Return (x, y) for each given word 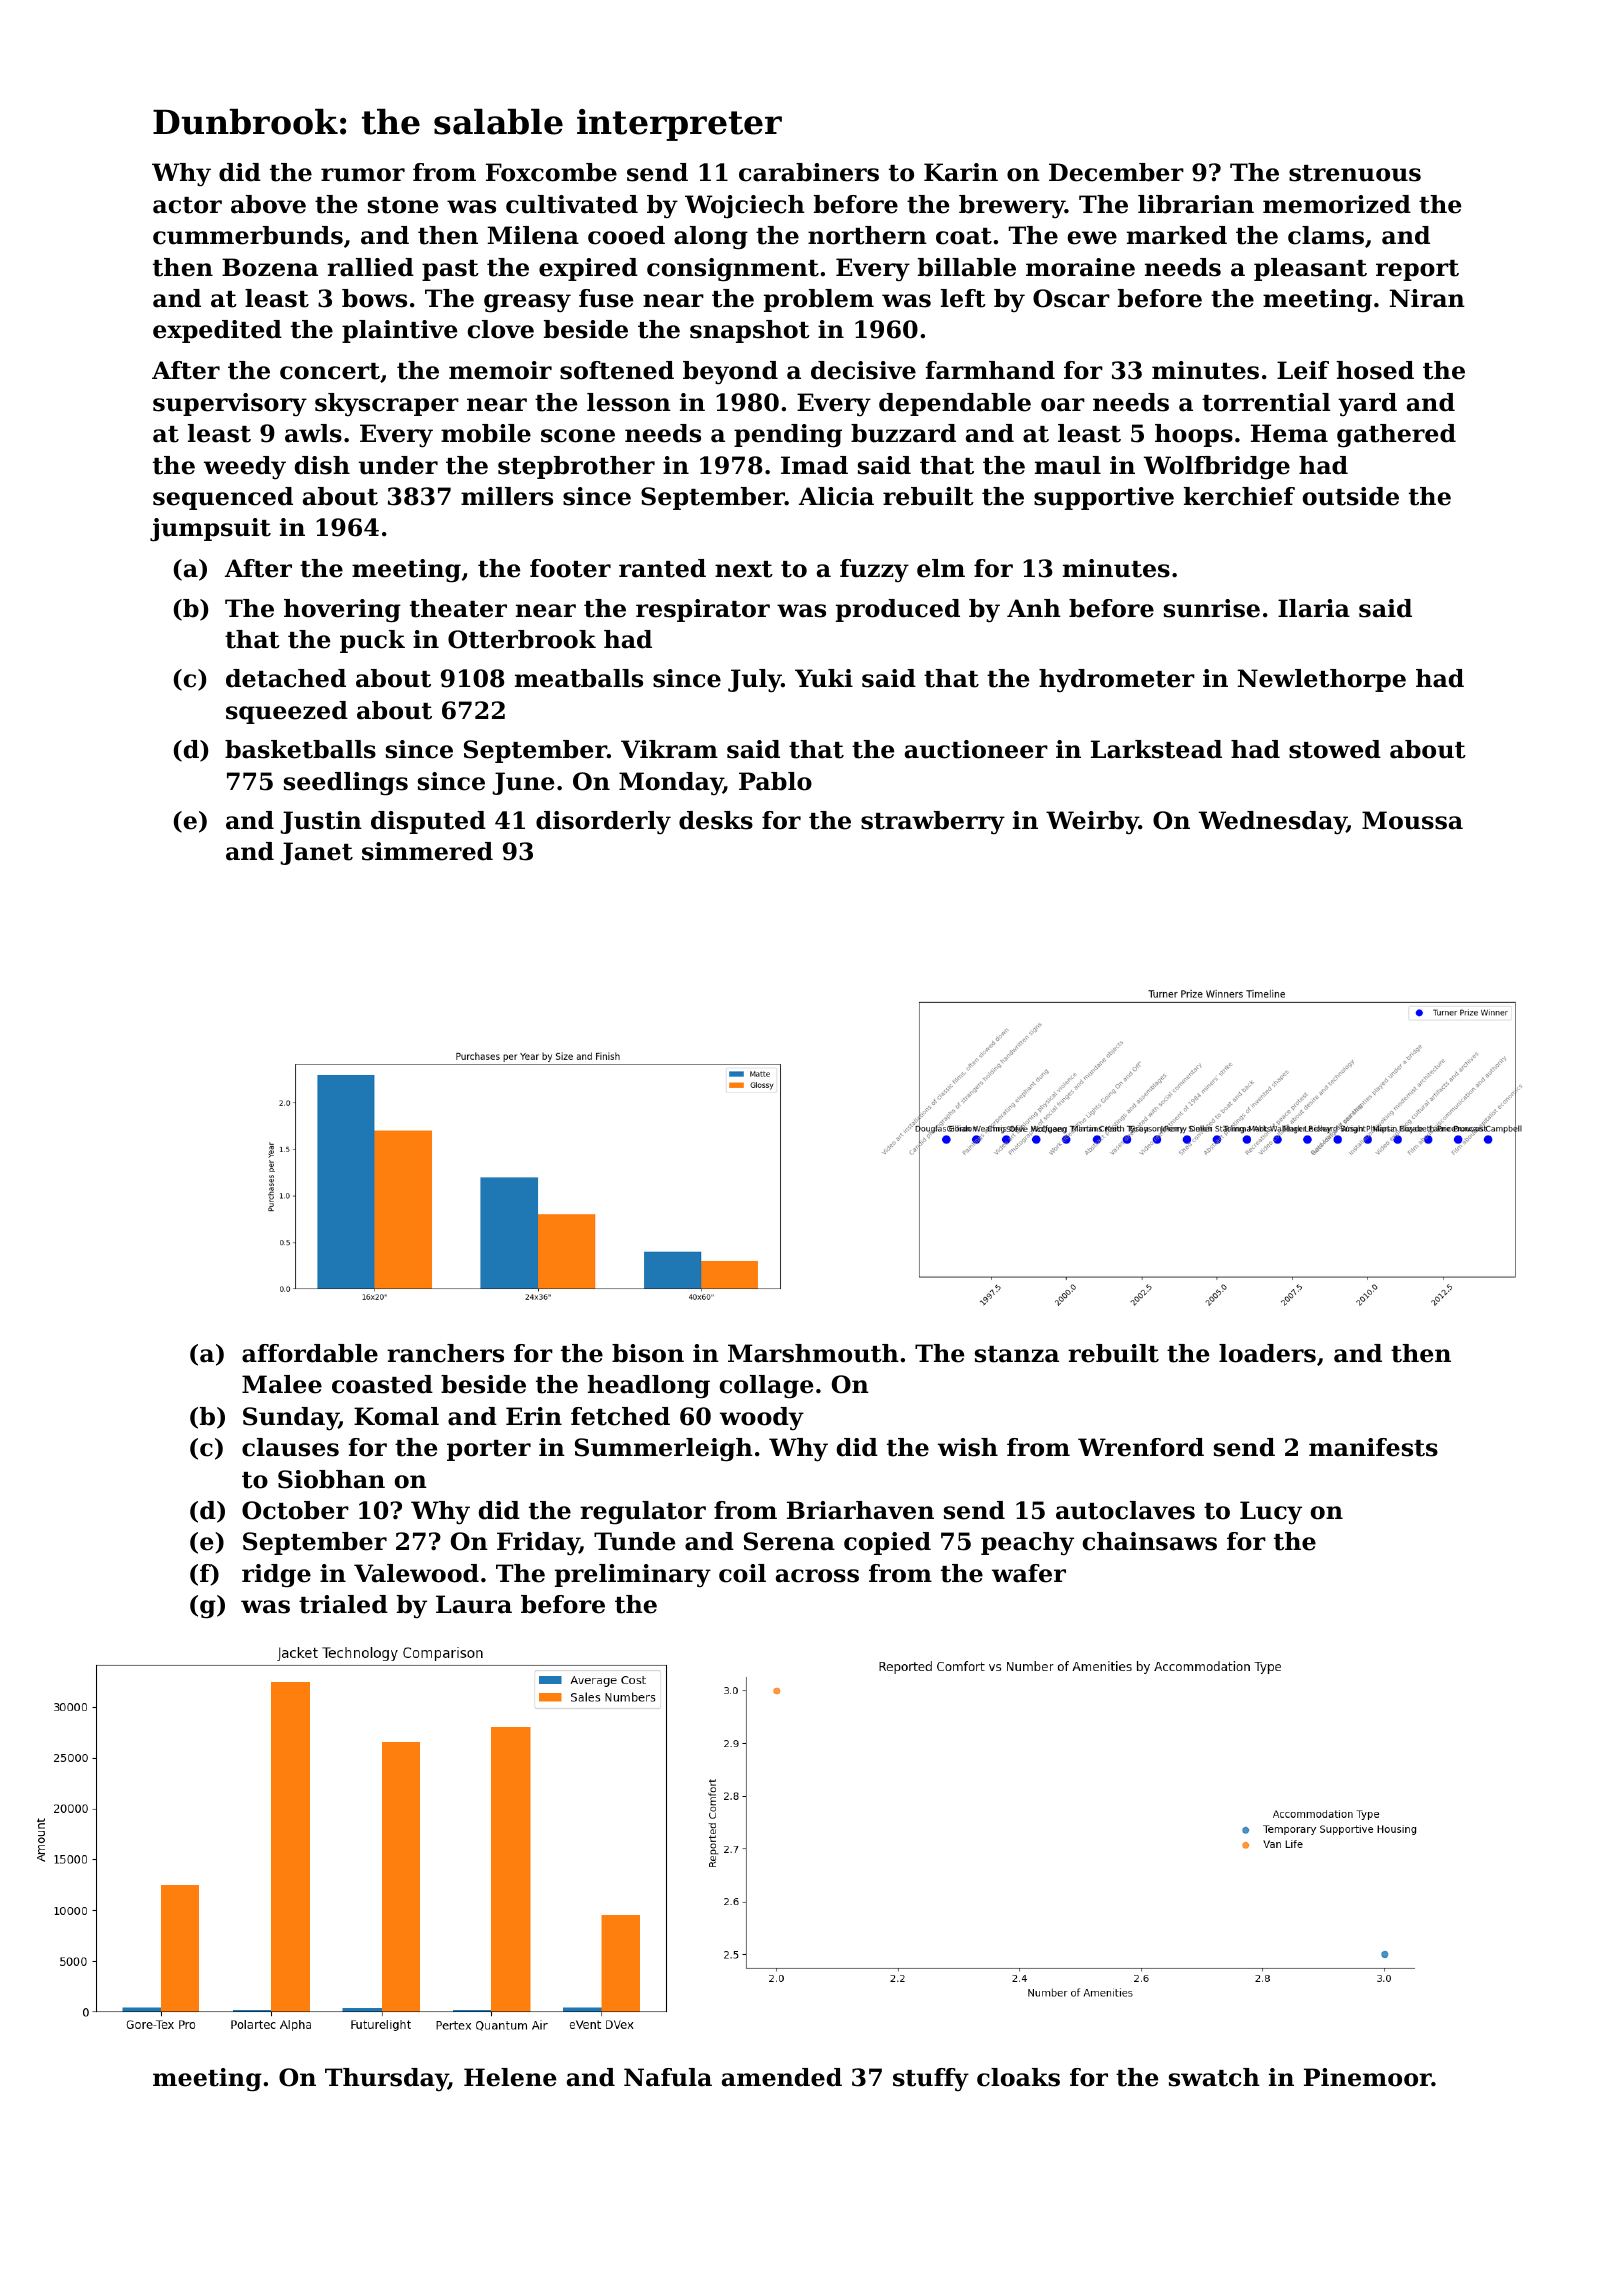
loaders (1267, 1353)
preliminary (633, 1575)
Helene (510, 2077)
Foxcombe (551, 172)
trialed (343, 1604)
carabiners (809, 172)
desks (716, 820)
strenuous (1355, 173)
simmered (427, 851)
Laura (474, 1604)
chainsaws (1150, 1541)
